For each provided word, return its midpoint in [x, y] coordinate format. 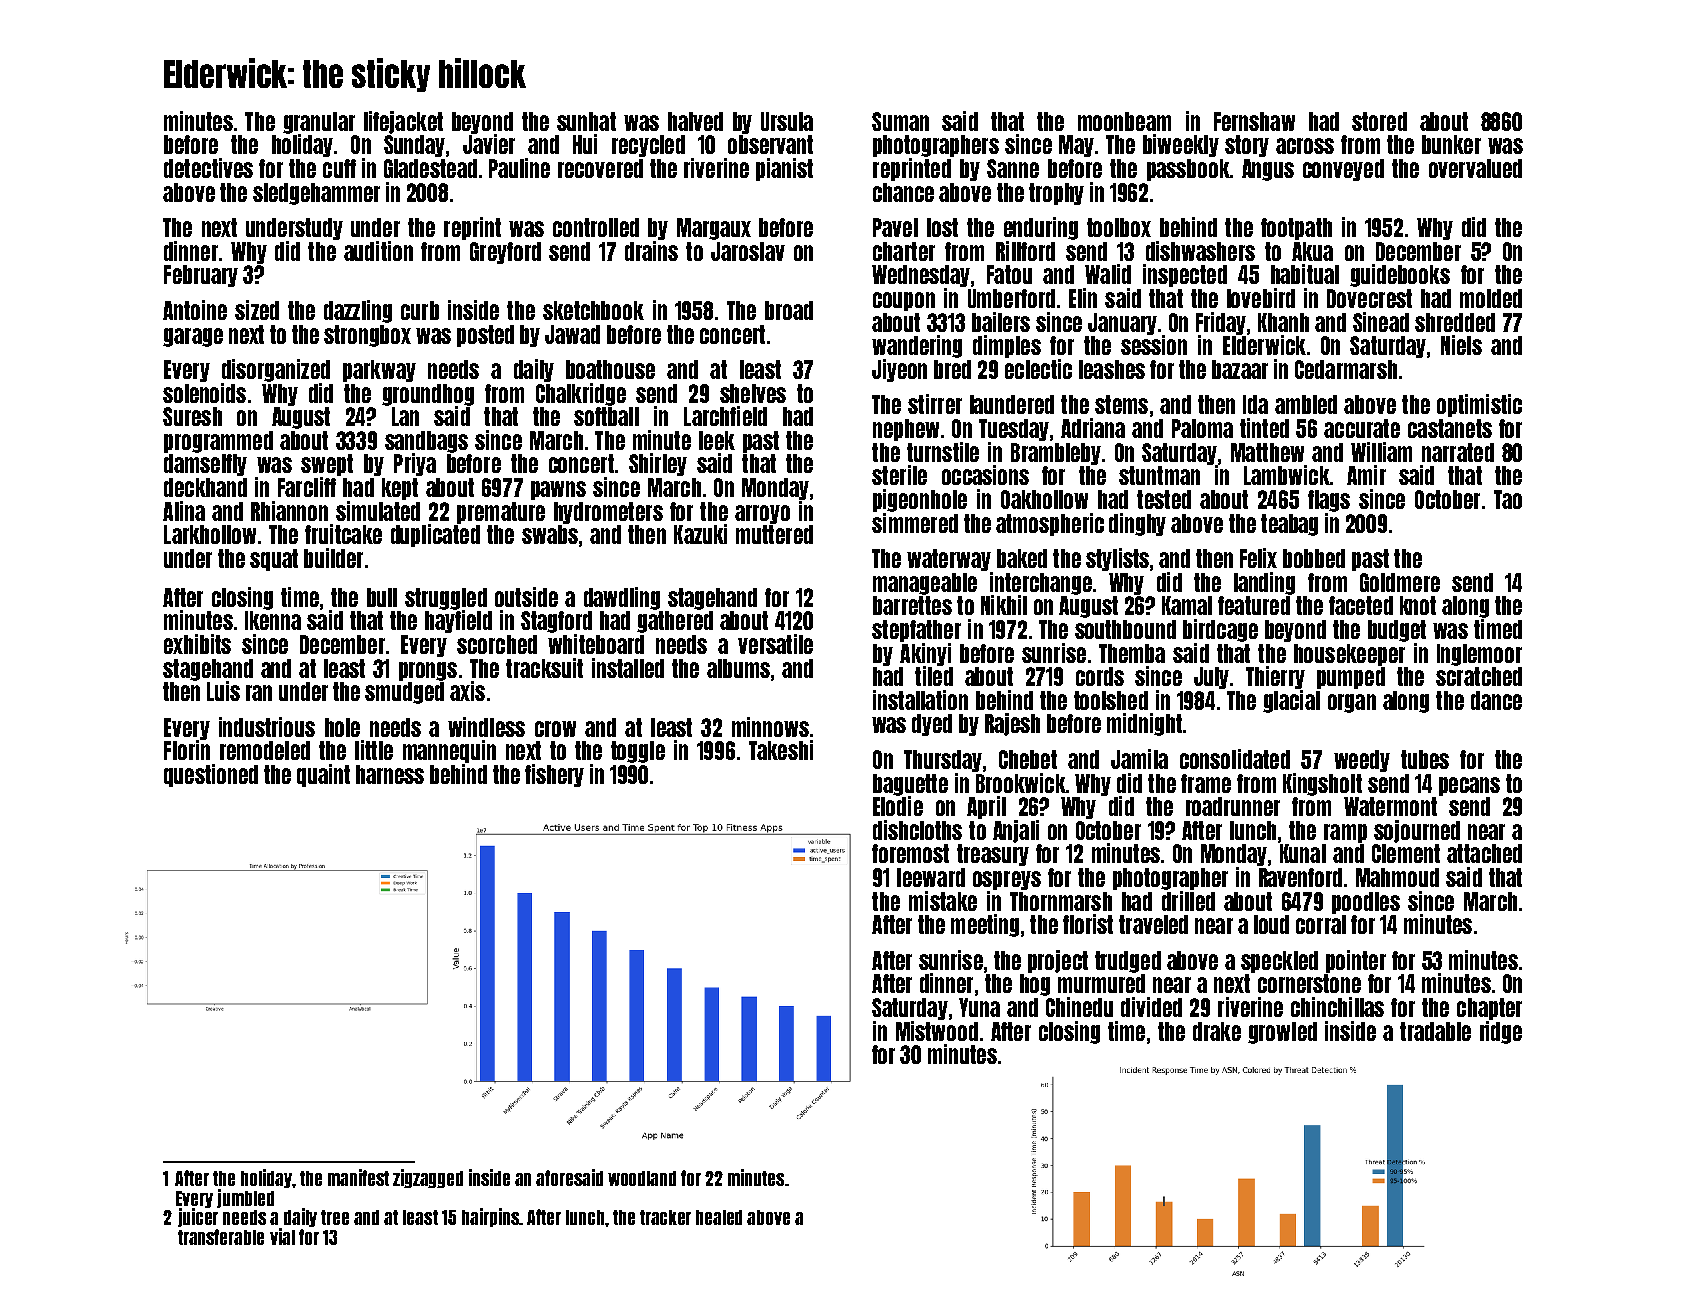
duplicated [435, 535]
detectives [208, 168]
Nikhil [1004, 605]
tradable [1435, 1031]
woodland [642, 1178]
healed [719, 1217]
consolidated [1235, 759]
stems [1121, 404]
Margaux [714, 229]
